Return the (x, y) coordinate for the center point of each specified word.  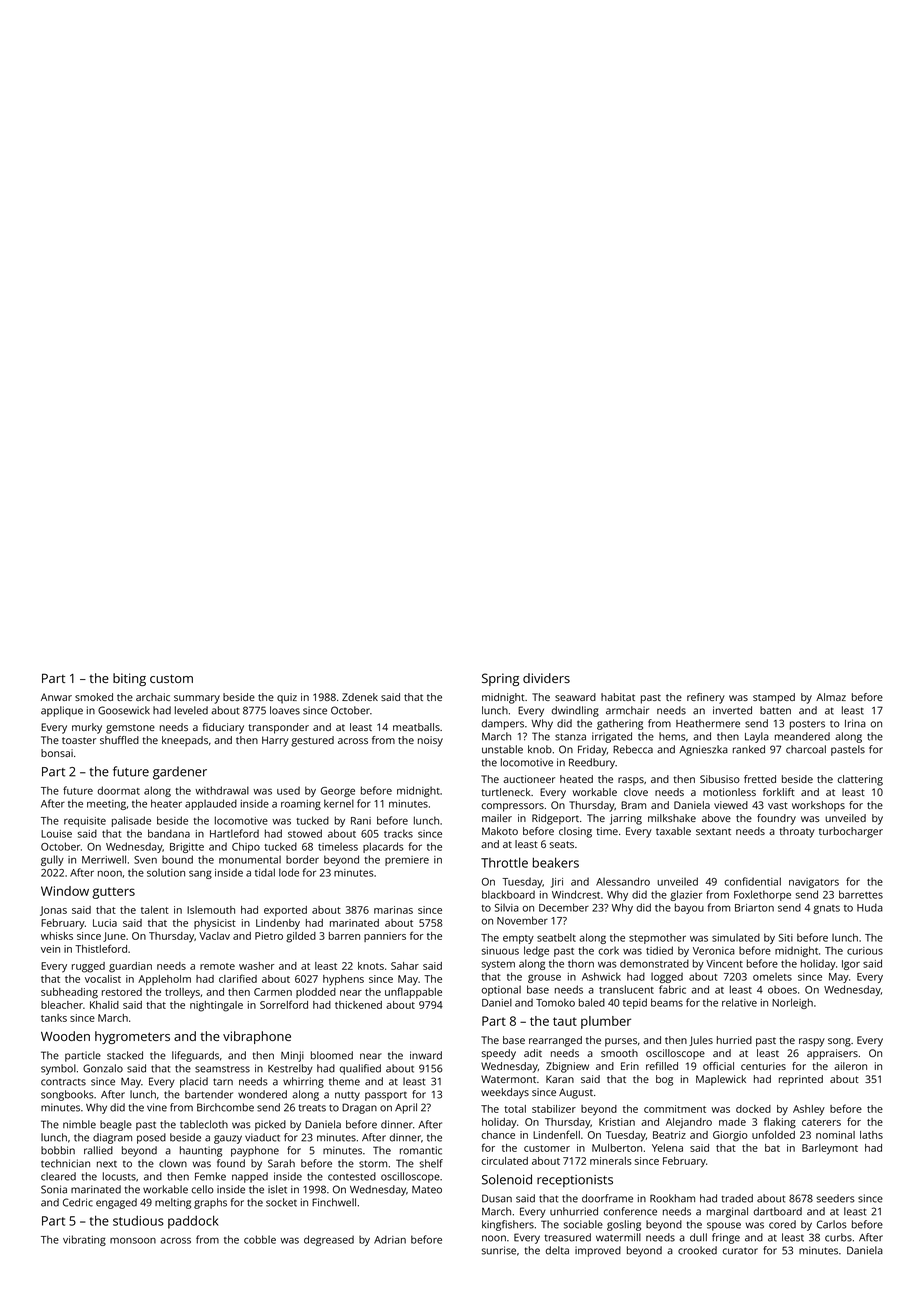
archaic (153, 697)
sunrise (499, 1250)
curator (740, 1251)
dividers (546, 678)
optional (501, 990)
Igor (851, 965)
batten (775, 710)
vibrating (84, 1240)
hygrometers (132, 1037)
